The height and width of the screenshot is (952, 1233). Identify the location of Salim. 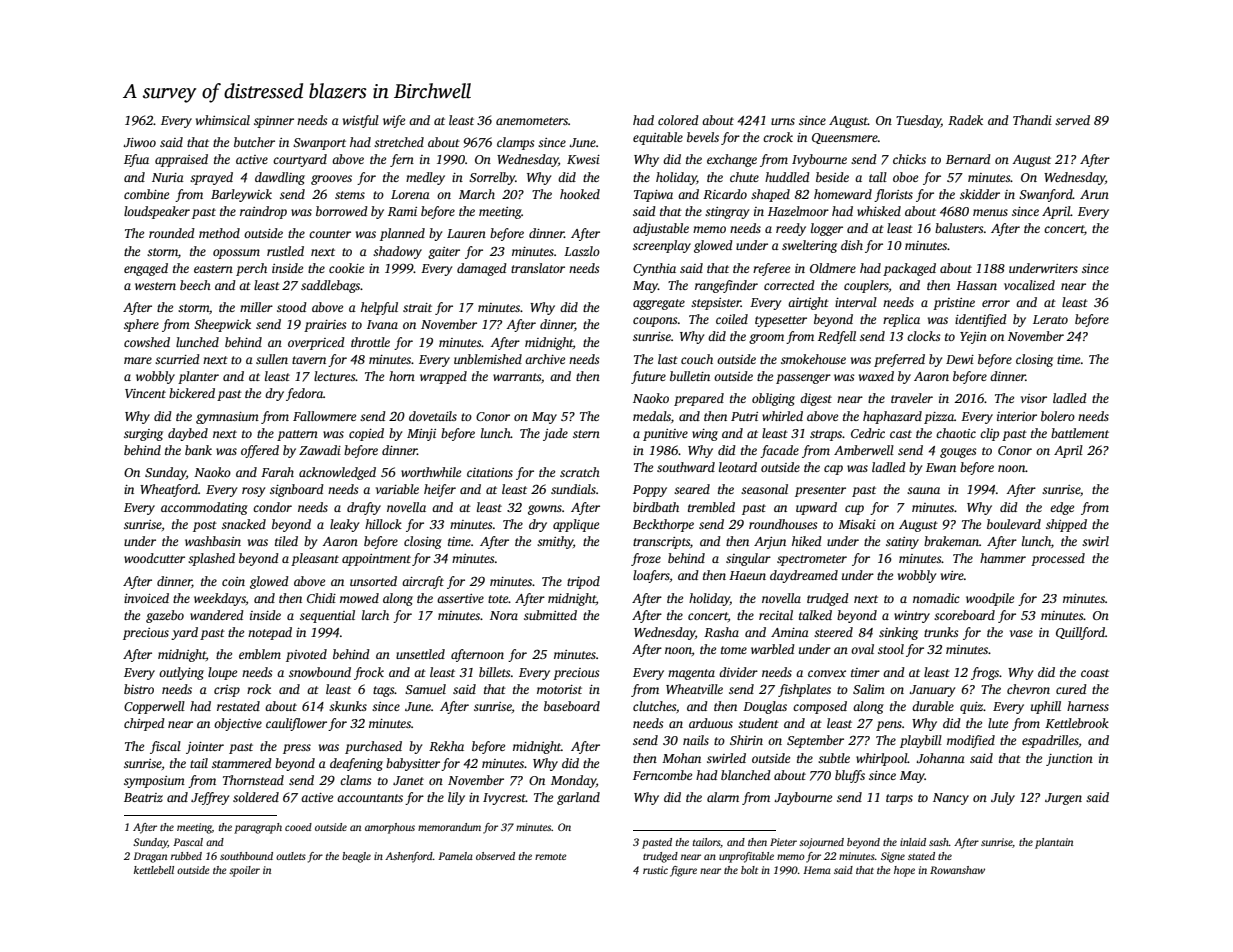
(869, 689).
